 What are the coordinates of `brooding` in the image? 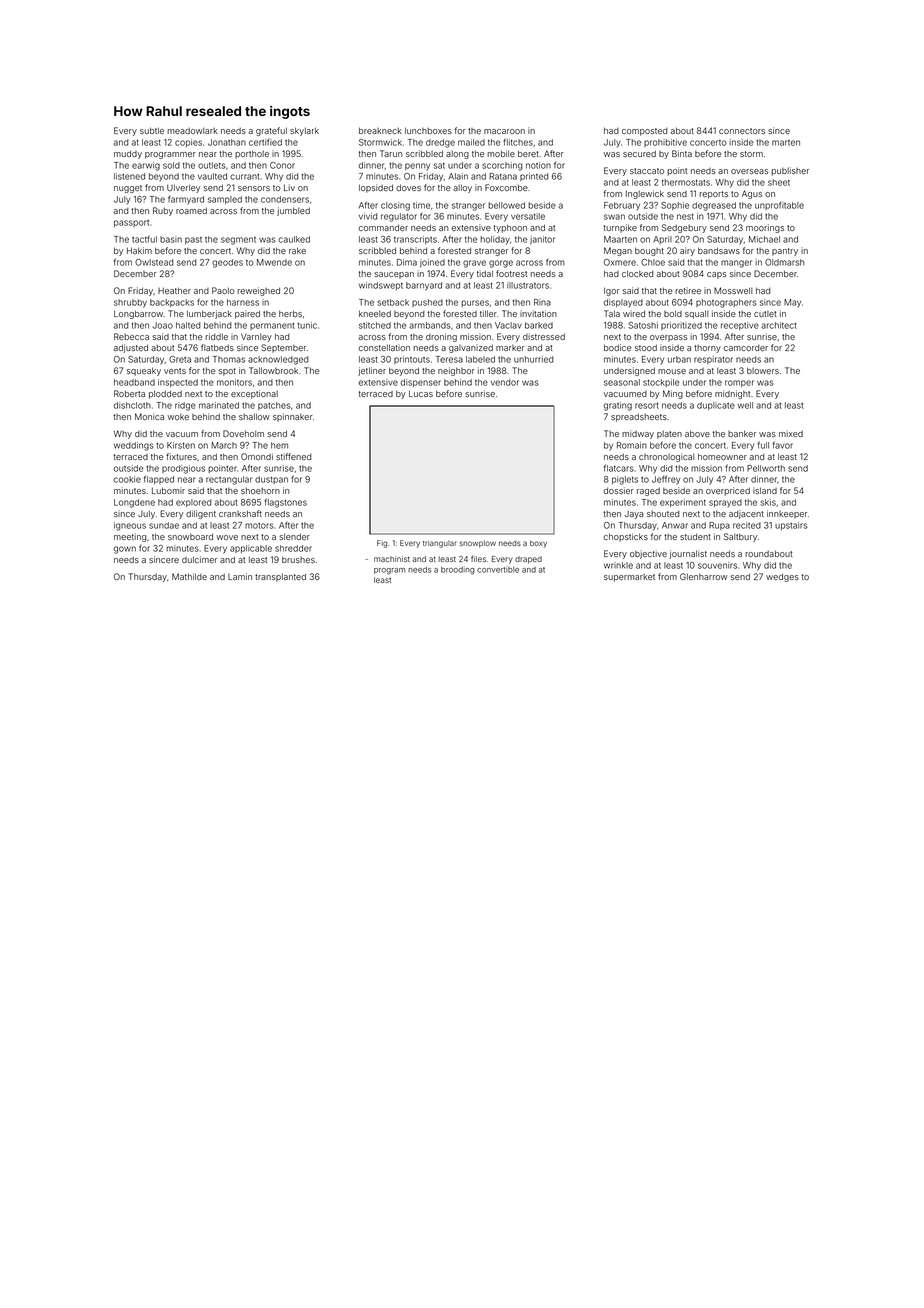 It's located at (457, 571).
